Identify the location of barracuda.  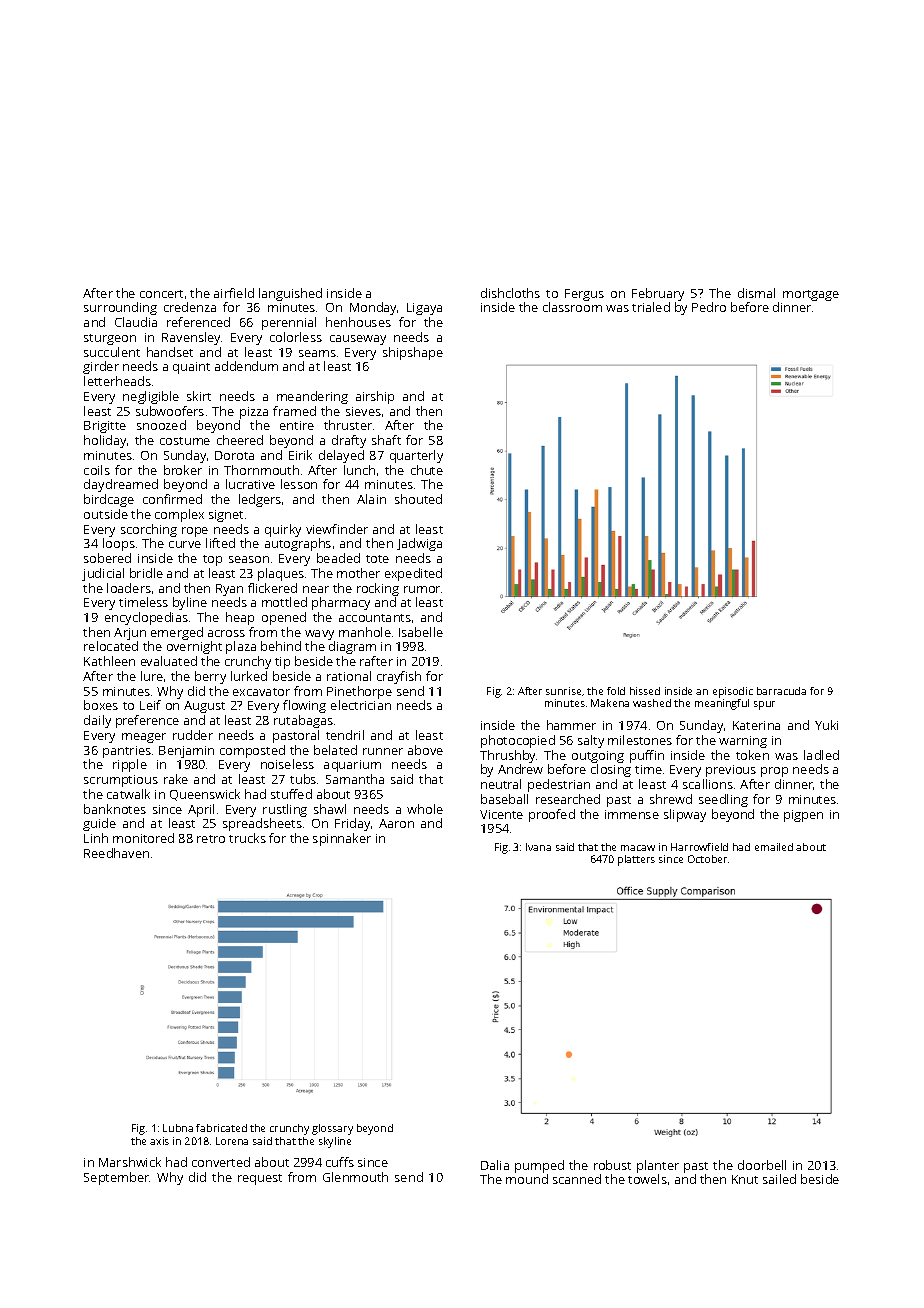
(781, 691).
